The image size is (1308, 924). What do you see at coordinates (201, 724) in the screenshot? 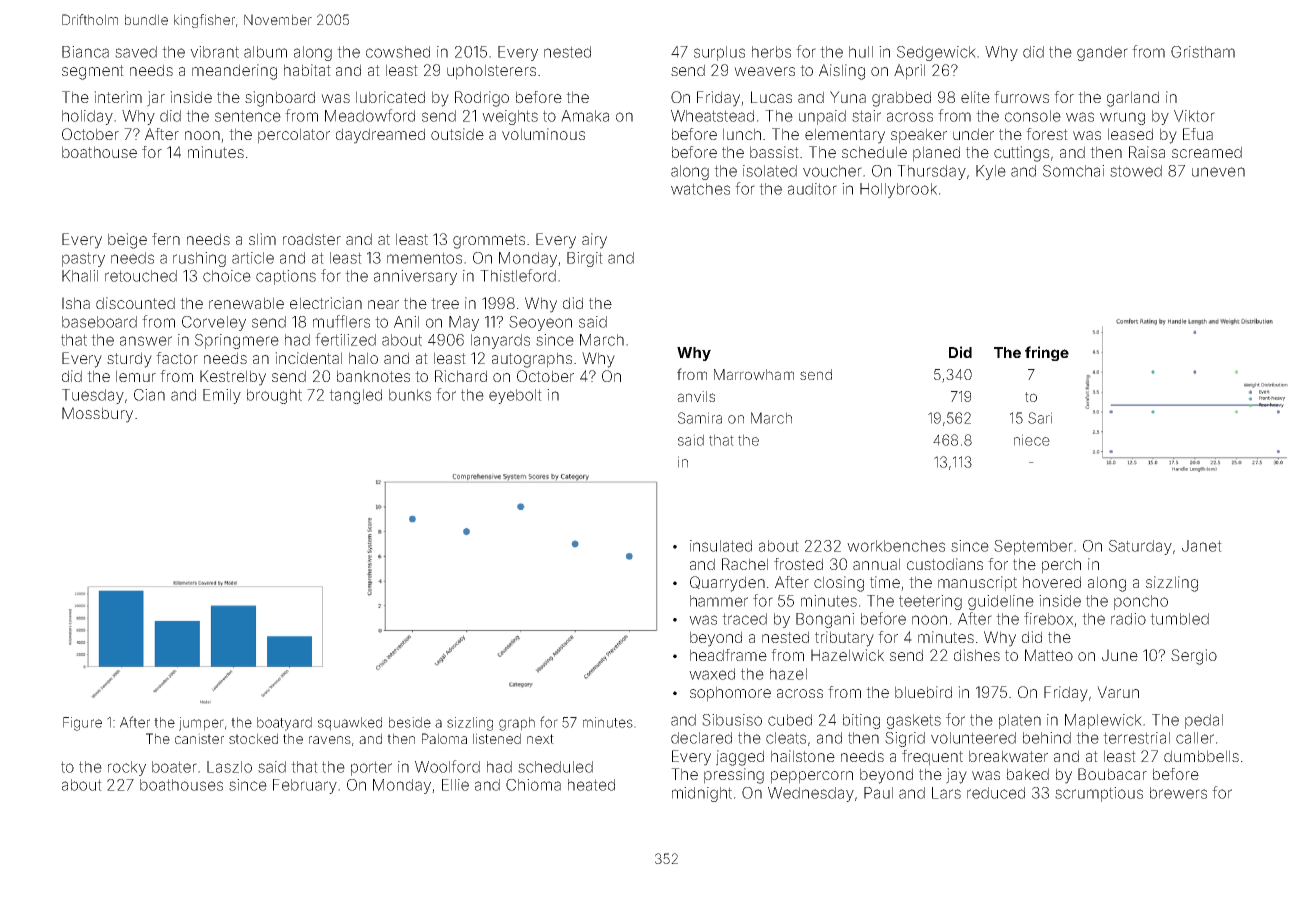
I see `jumper` at bounding box center [201, 724].
